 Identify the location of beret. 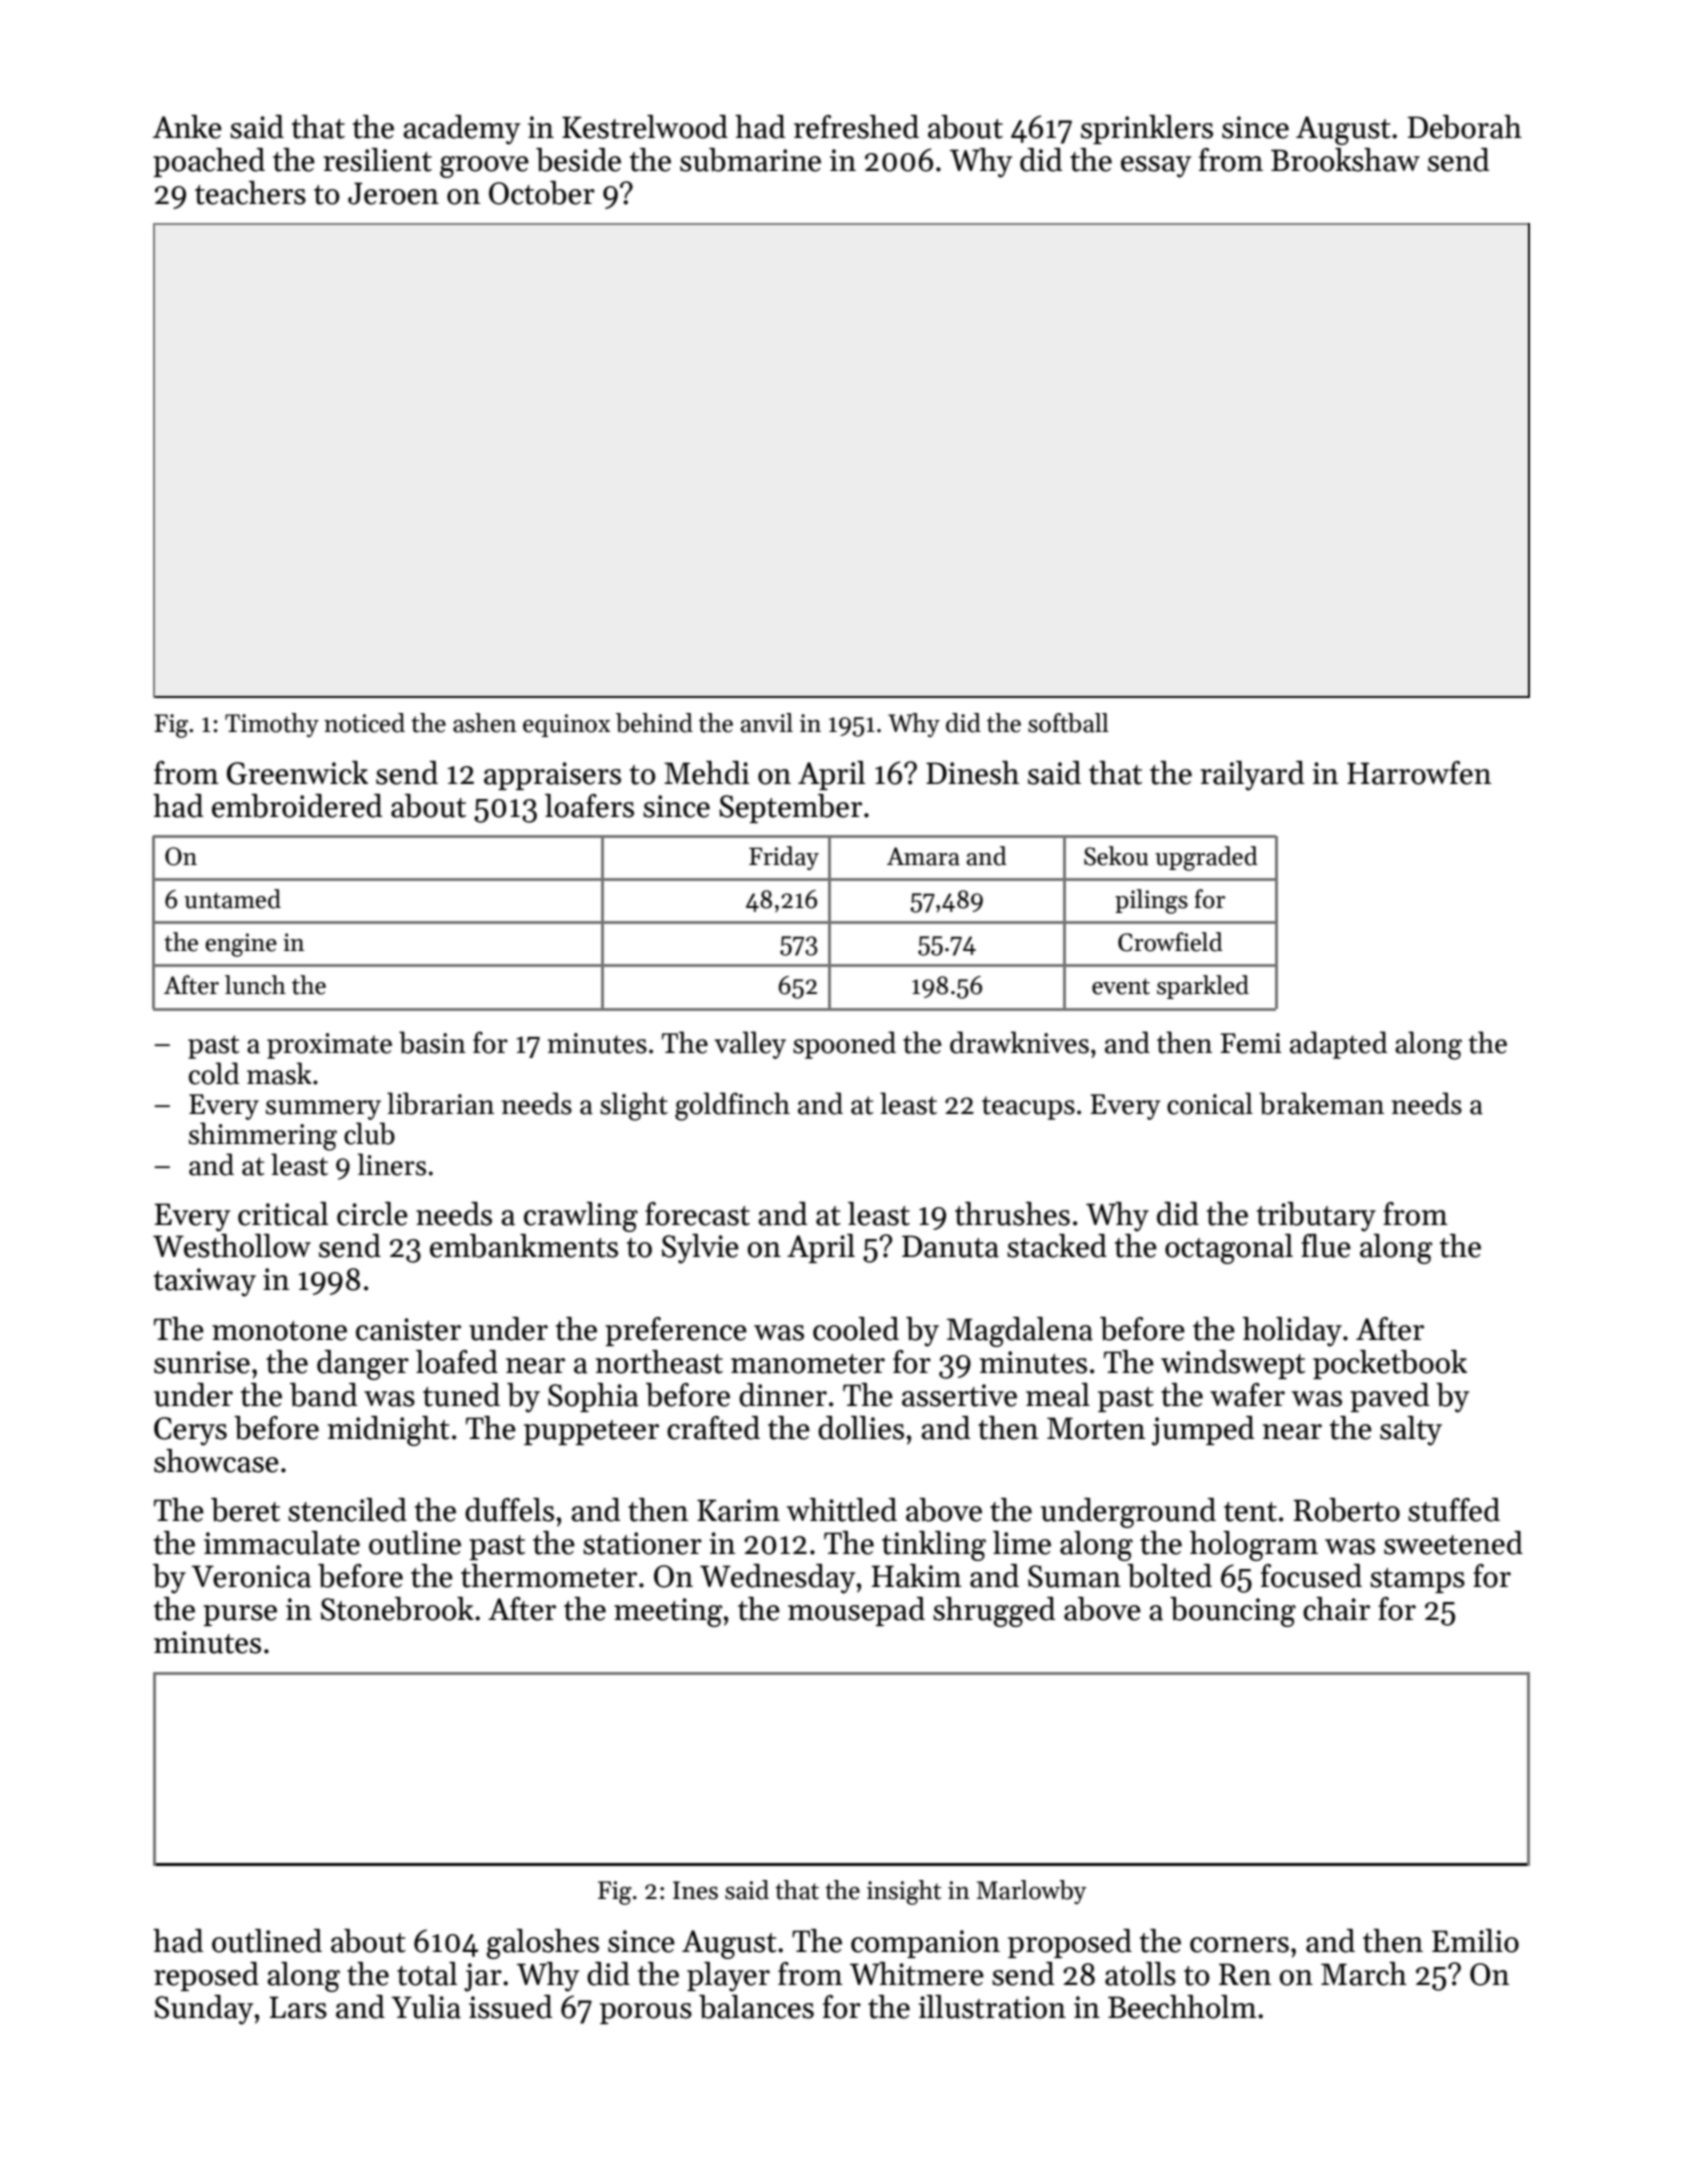
(245, 1510).
